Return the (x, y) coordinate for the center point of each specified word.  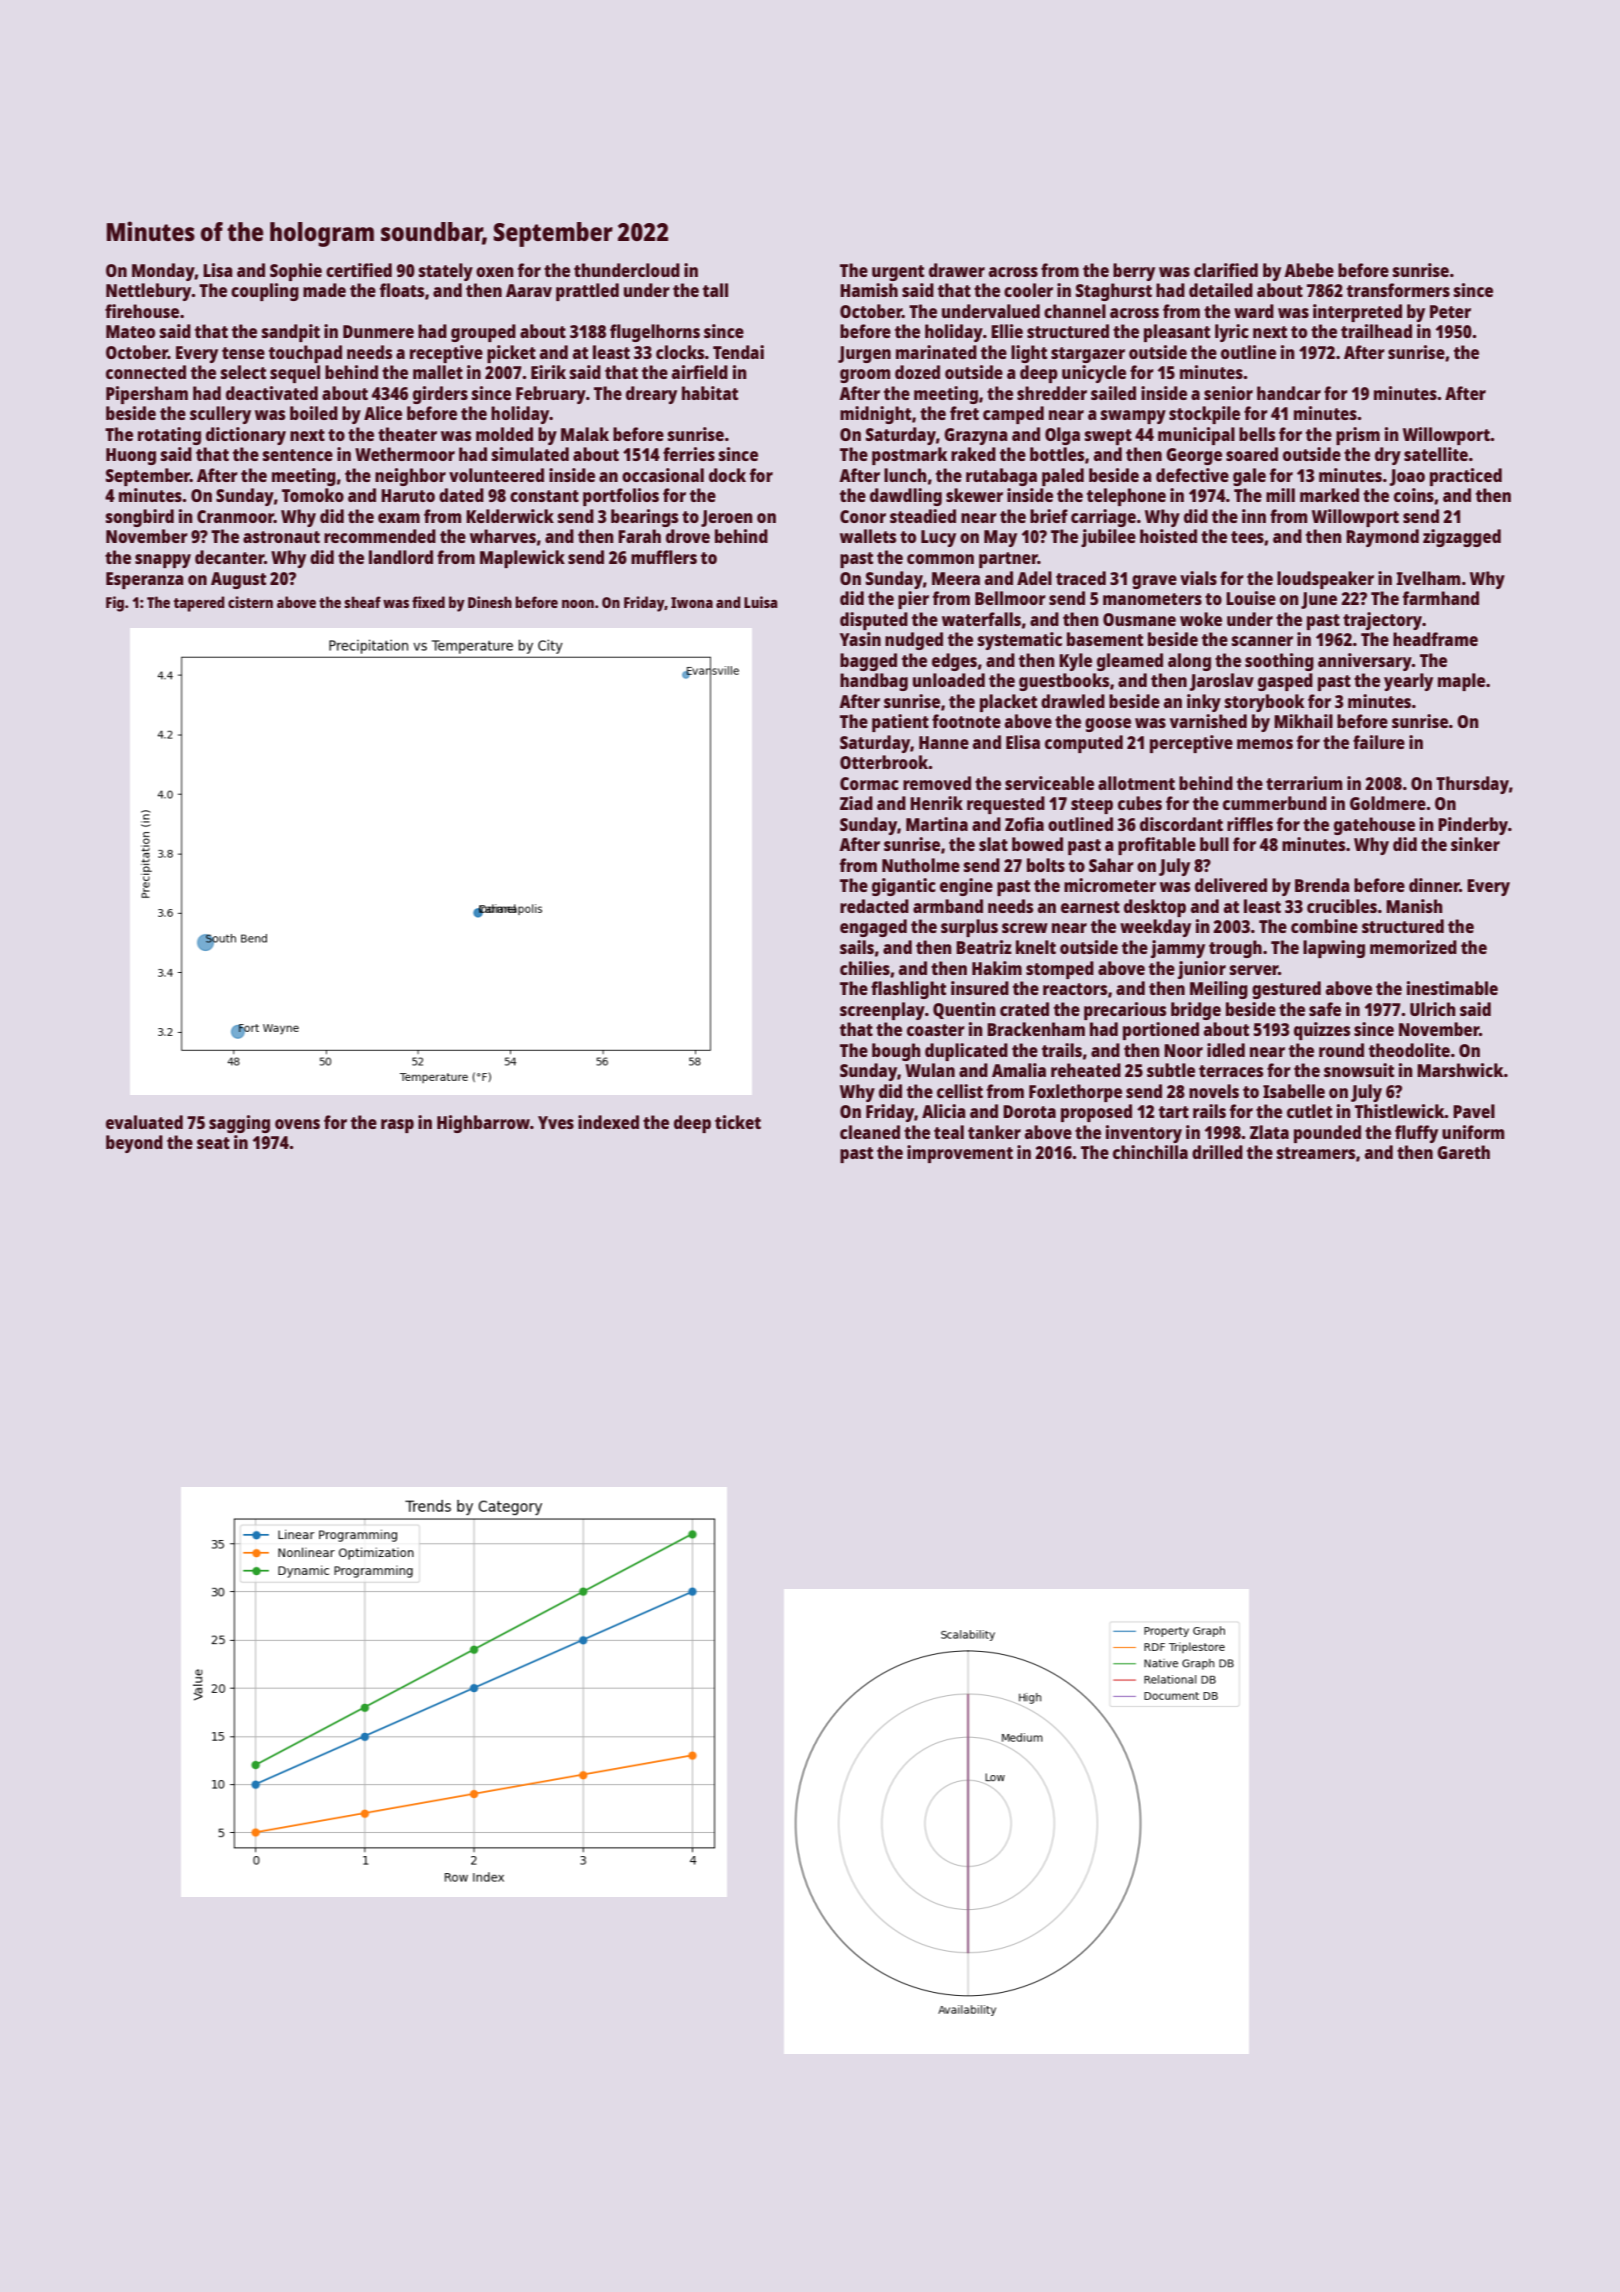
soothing (1279, 662)
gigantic (904, 887)
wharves (503, 536)
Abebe (1309, 270)
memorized (1413, 947)
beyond (134, 1144)
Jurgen (864, 354)
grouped (483, 333)
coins (1414, 495)
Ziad (856, 803)
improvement (960, 1154)
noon (578, 604)
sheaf (362, 602)
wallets (868, 536)
